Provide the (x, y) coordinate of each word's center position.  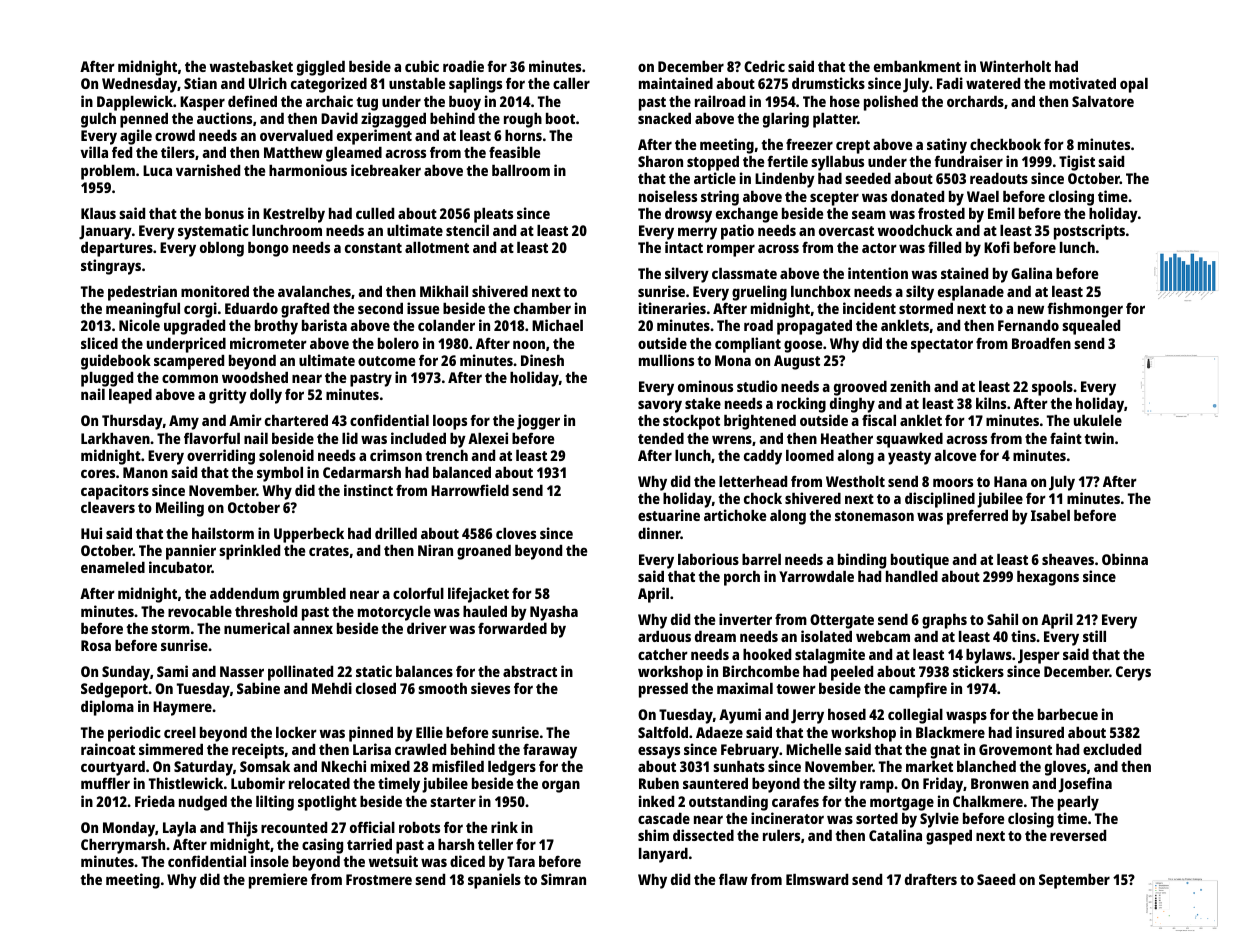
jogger (538, 422)
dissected (703, 835)
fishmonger (1085, 310)
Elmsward (817, 879)
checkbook (1005, 144)
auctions (224, 118)
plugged (107, 379)
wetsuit (393, 861)
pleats (493, 215)
